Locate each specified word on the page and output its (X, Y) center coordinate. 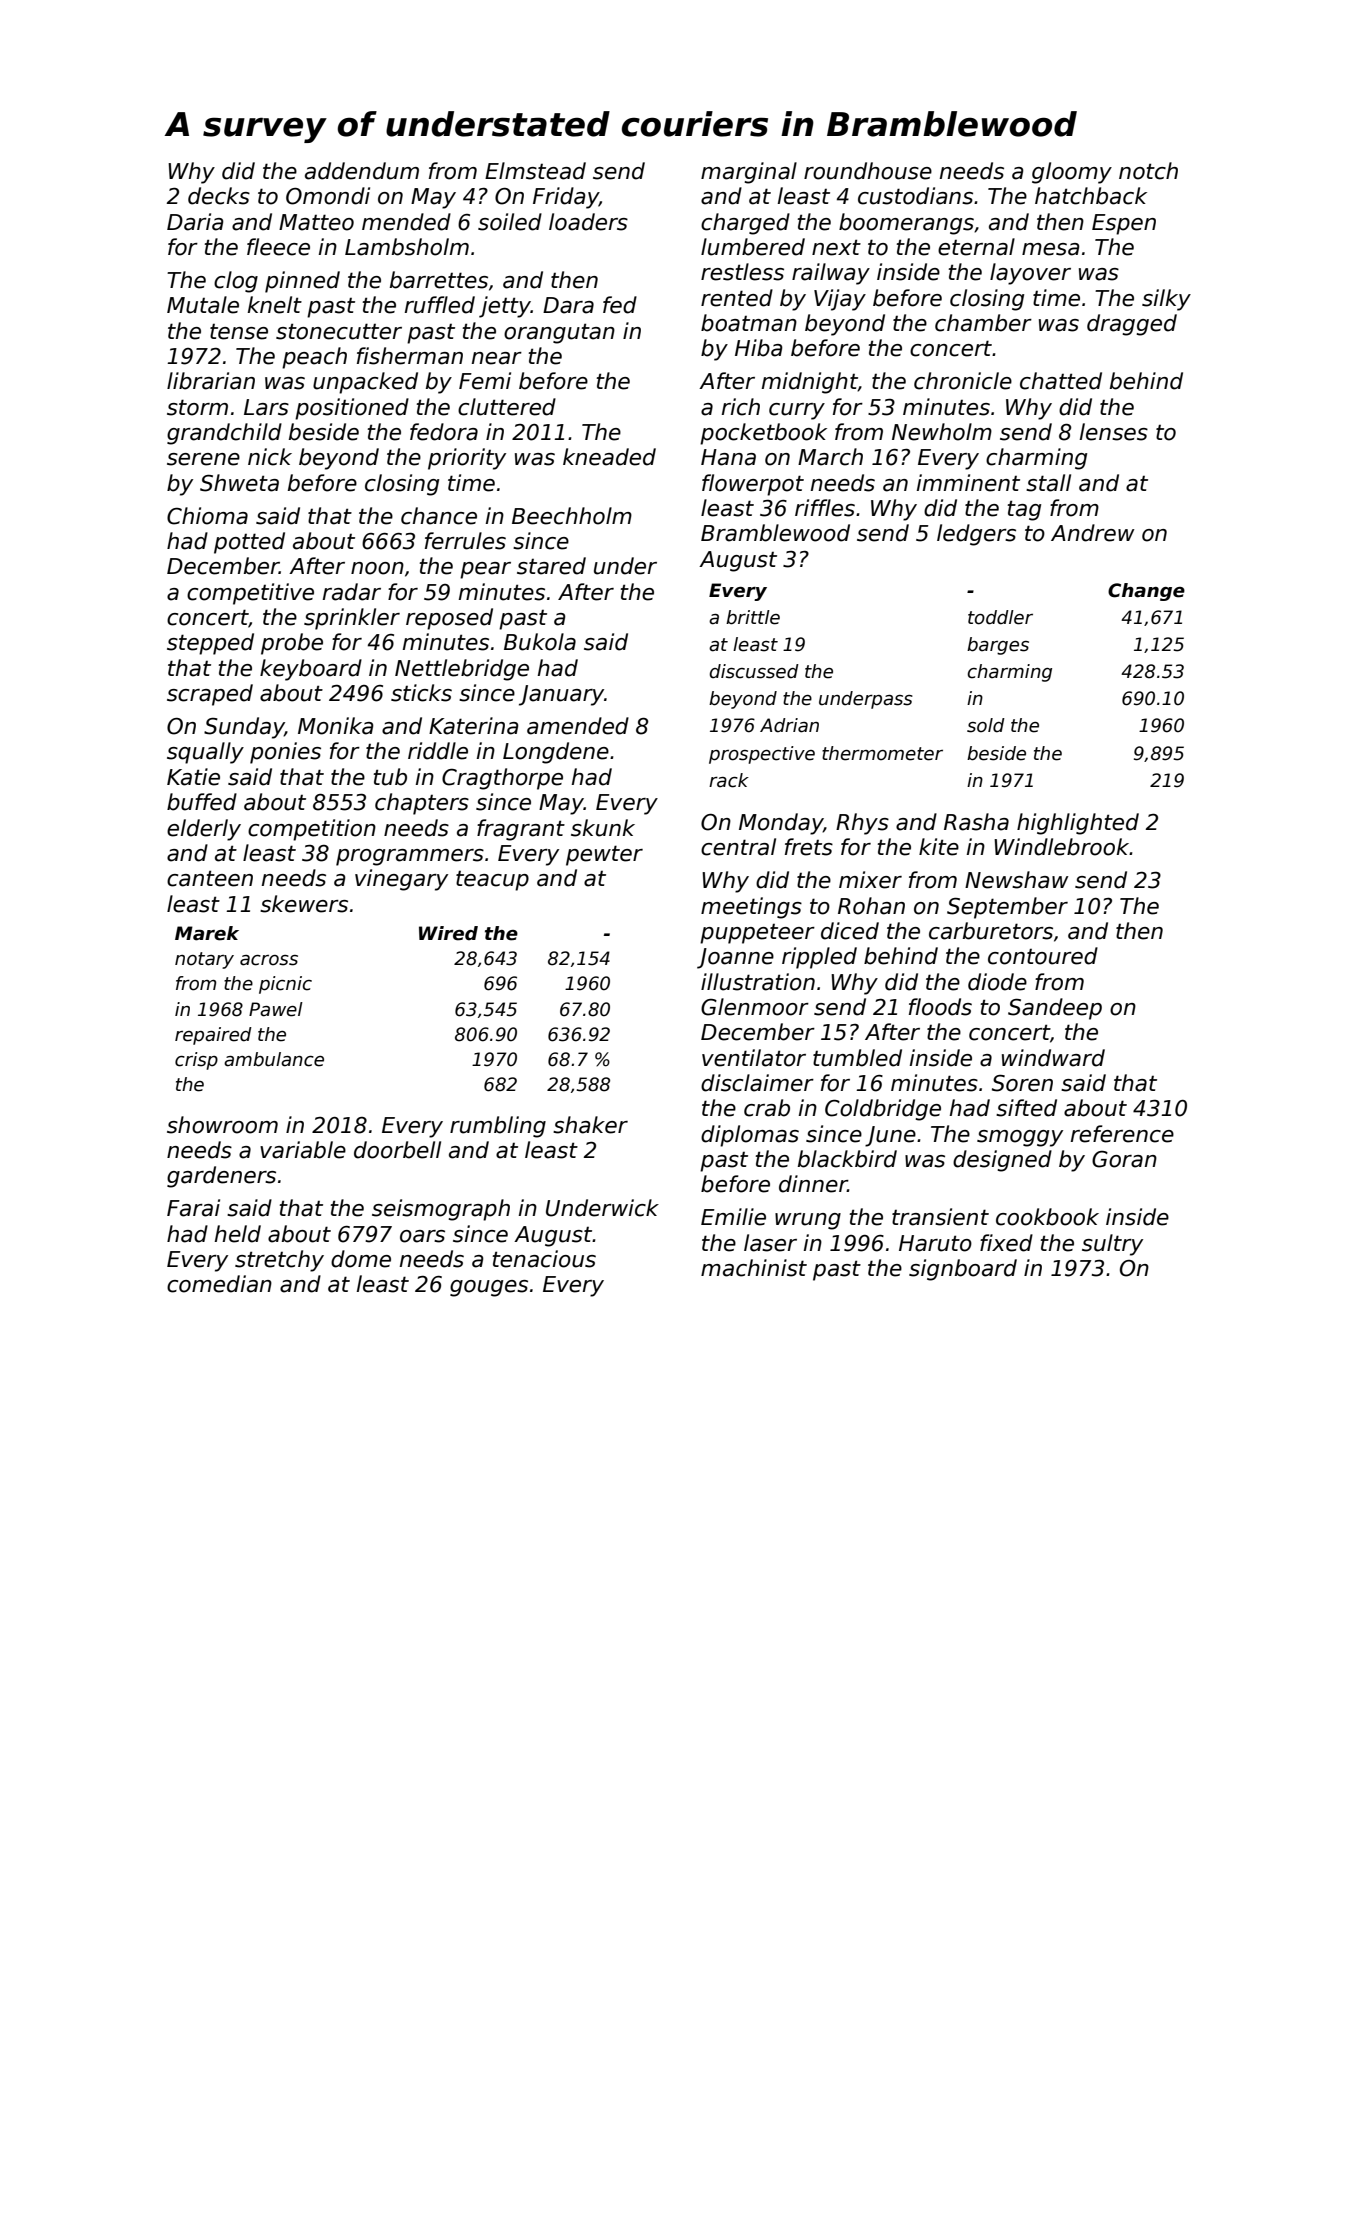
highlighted (1078, 824)
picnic (285, 985)
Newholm (942, 432)
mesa (1051, 249)
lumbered (753, 247)
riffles (825, 508)
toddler (1000, 617)
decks (219, 196)
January (561, 695)
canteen (210, 878)
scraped (210, 695)
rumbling (498, 1127)
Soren (1022, 1083)
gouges (489, 1288)
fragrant (521, 830)
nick (270, 457)
